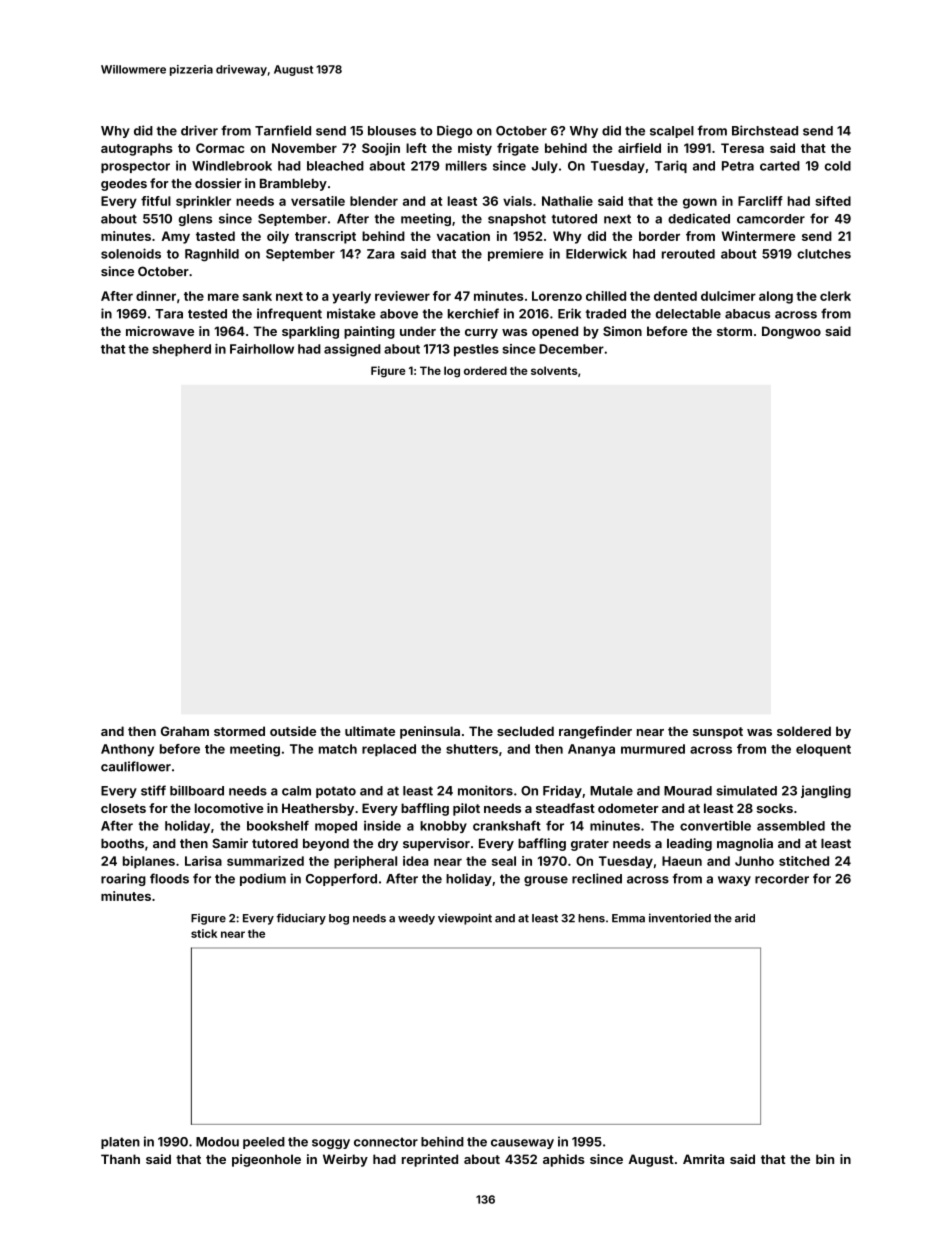 The image size is (952, 1233). Describe the element at coordinates (522, 1144) in the document. I see `causeway` at that location.
